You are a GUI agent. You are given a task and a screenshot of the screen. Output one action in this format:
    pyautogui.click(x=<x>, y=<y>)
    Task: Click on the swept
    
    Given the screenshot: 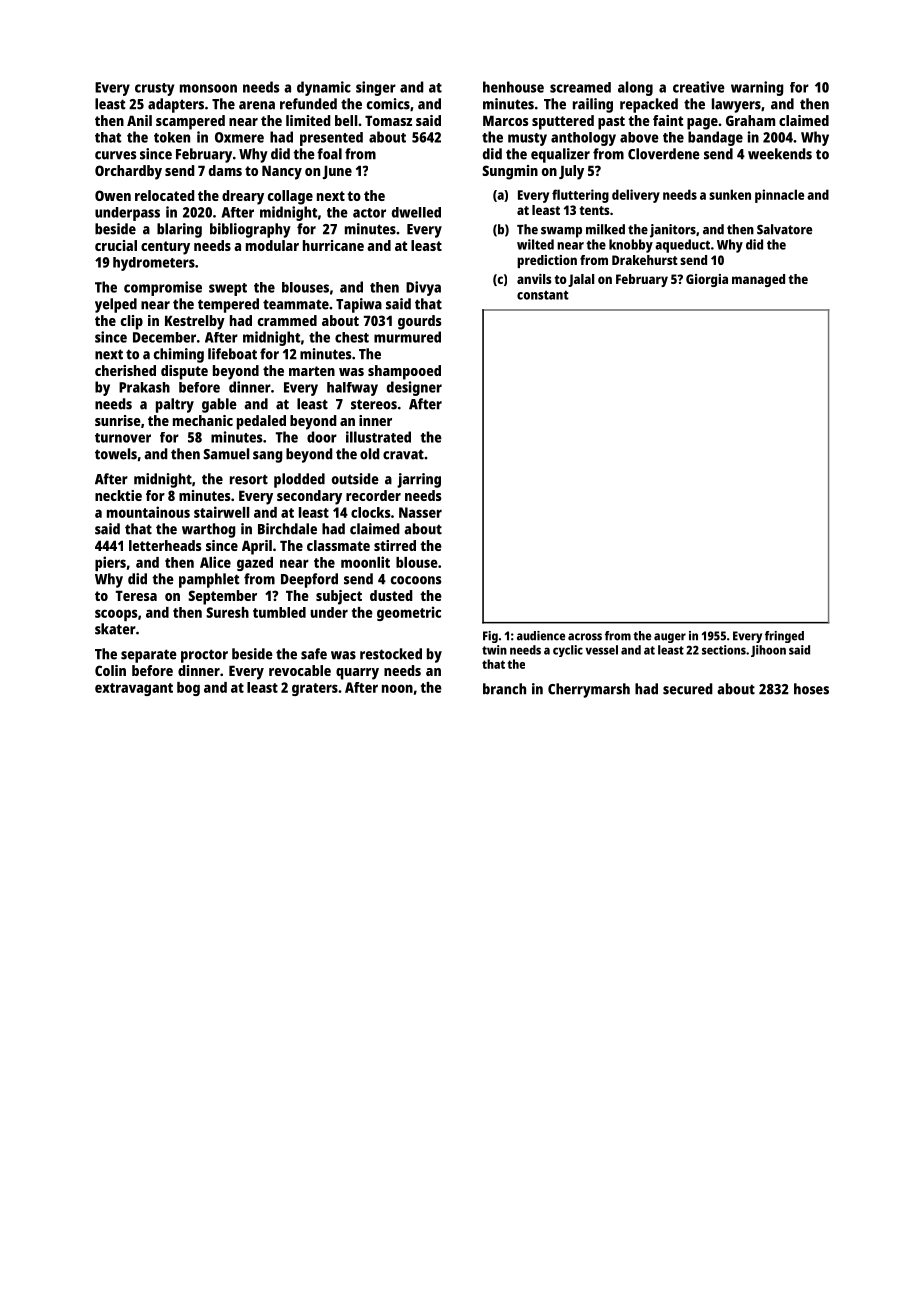 What is the action you would take?
    pyautogui.click(x=228, y=289)
